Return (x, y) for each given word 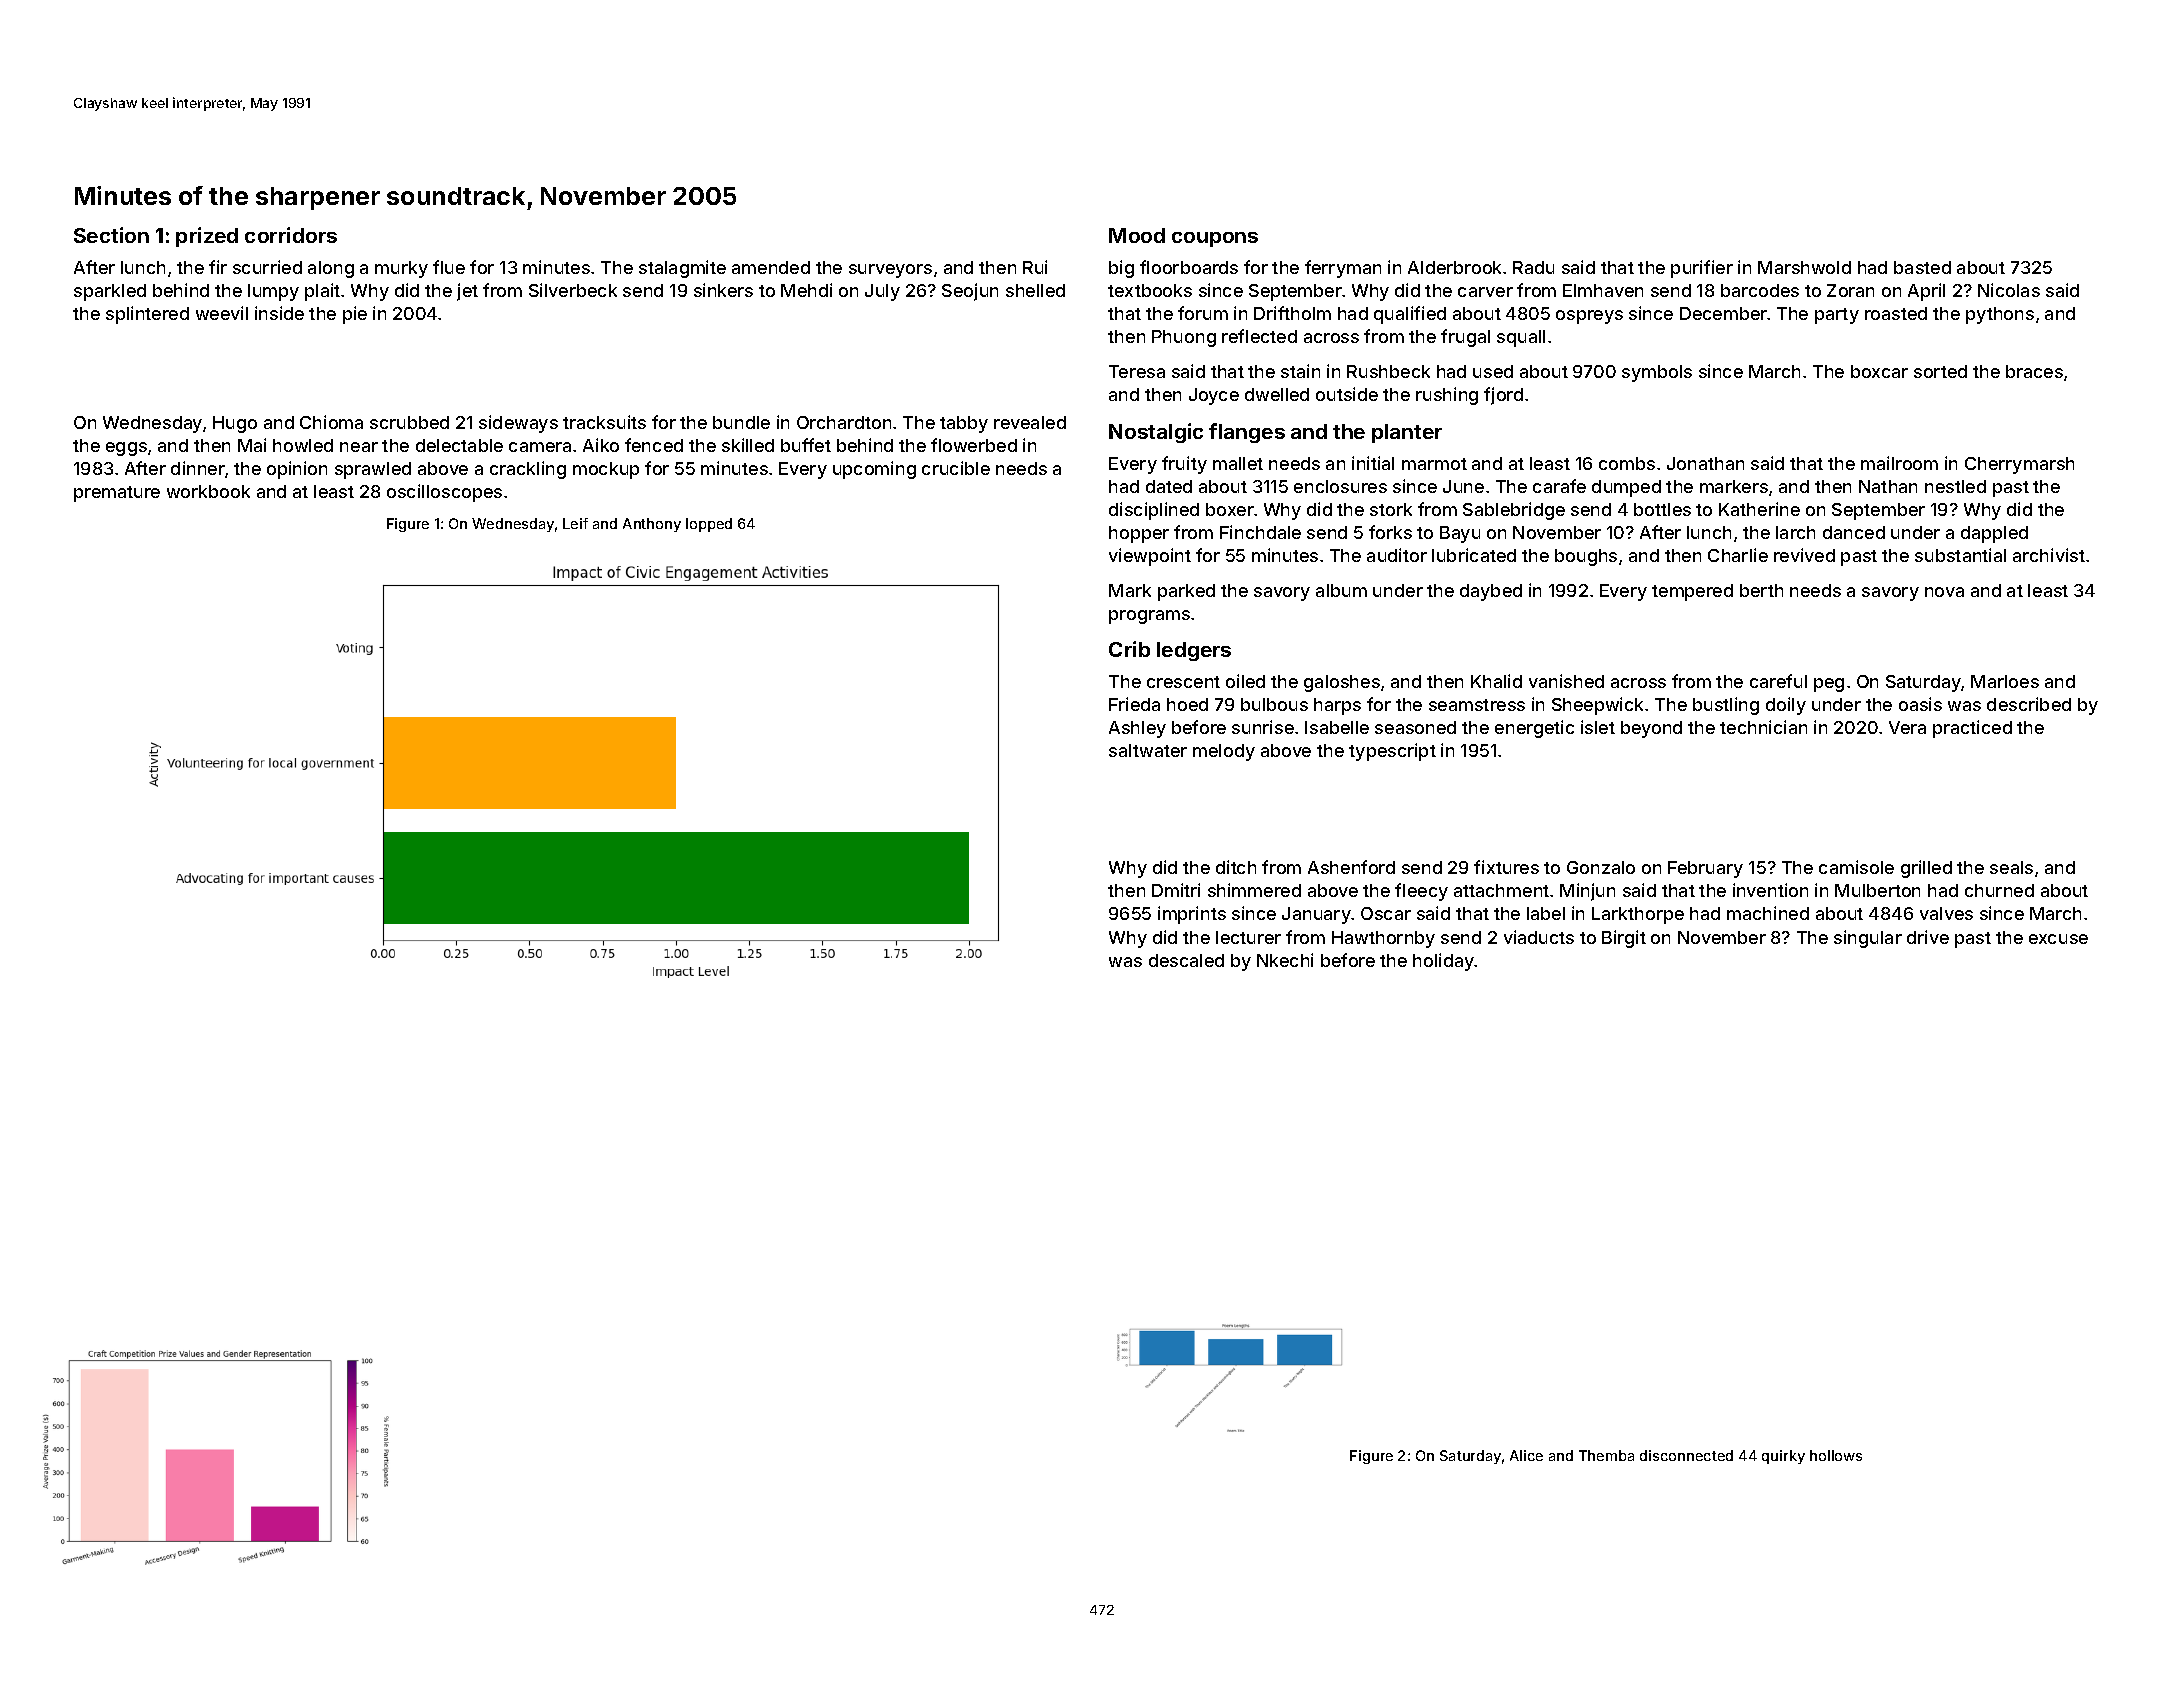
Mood (1137, 235)
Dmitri (1176, 890)
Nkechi (1285, 960)
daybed (1491, 592)
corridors (291, 235)
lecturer (1248, 937)
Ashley (1137, 729)
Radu (1533, 267)
